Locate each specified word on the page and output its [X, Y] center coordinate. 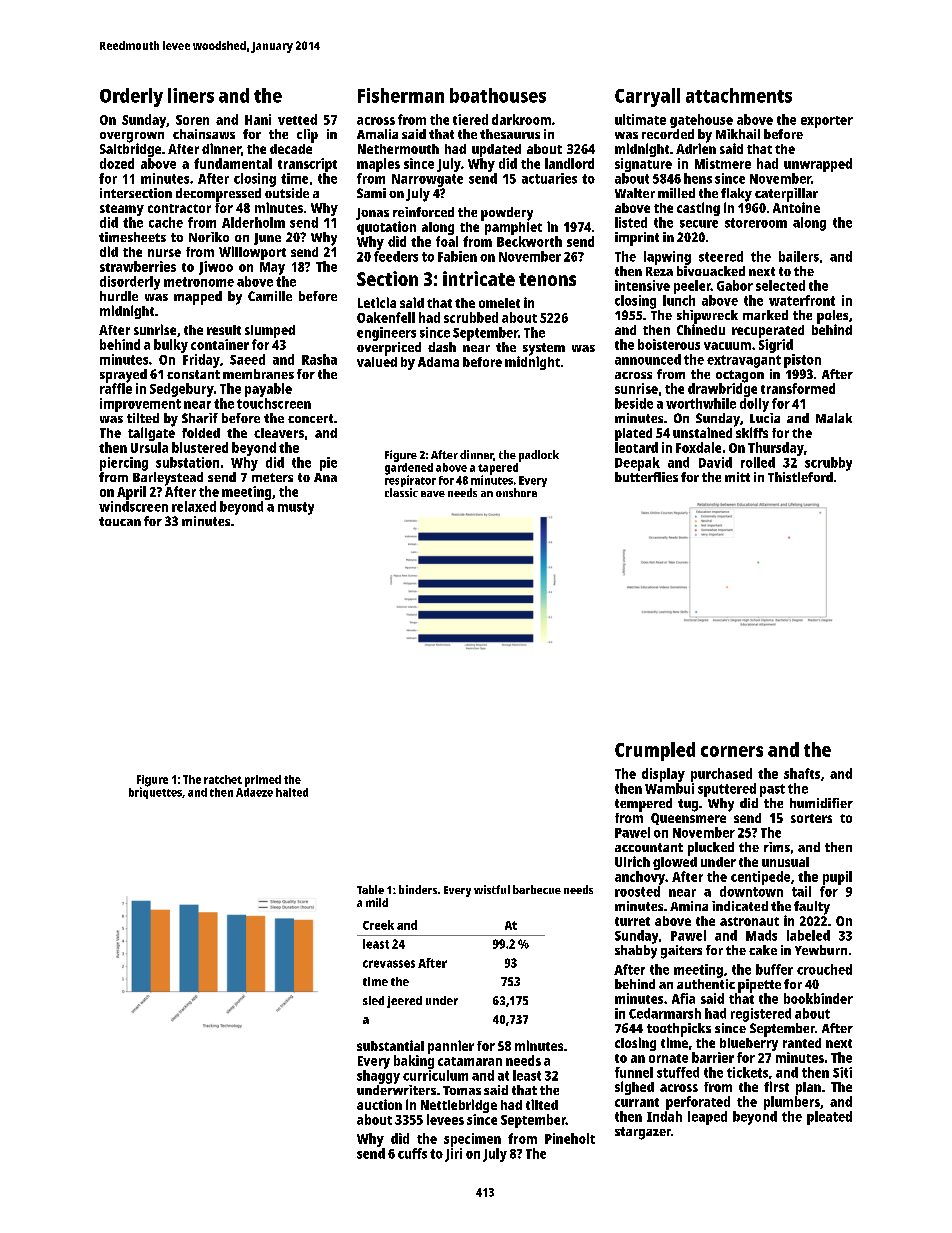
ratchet [223, 779]
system [544, 349]
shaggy [378, 1077]
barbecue [537, 889]
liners [191, 95]
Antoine [796, 207]
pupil [837, 878]
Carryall [647, 97]
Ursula [149, 447]
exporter [827, 122]
